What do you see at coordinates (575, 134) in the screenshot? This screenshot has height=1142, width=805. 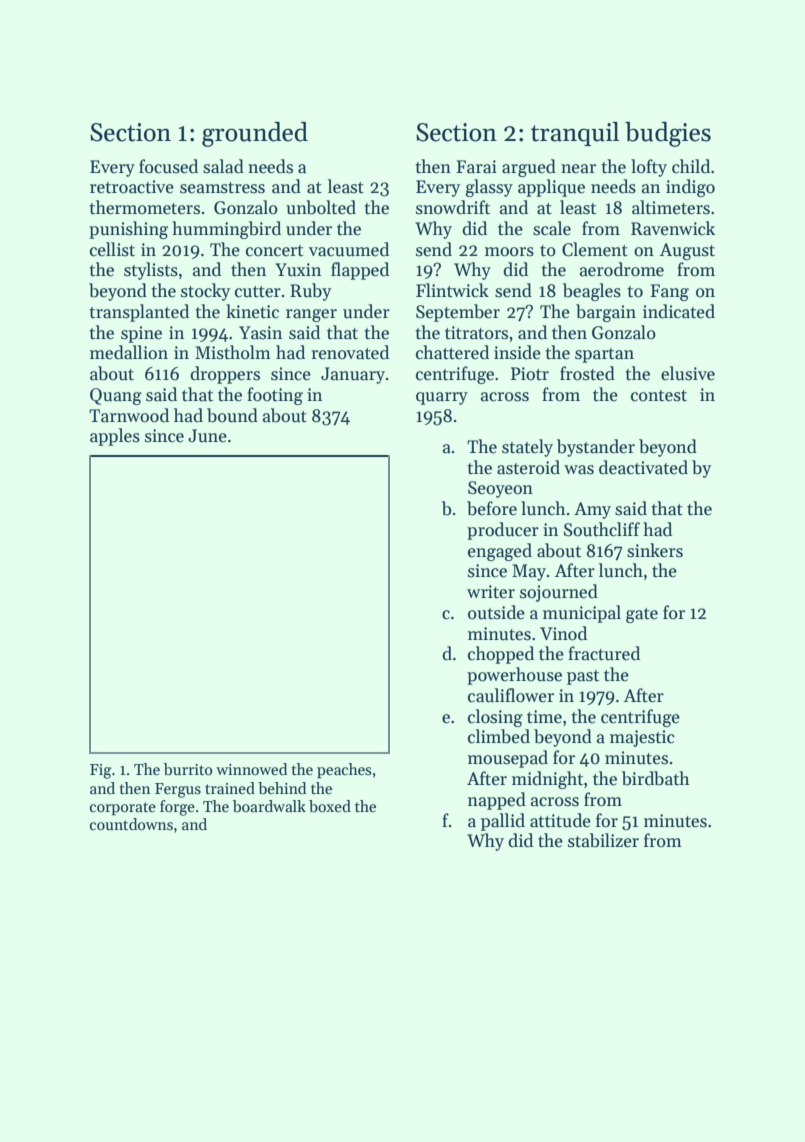 I see `tranquil` at bounding box center [575, 134].
